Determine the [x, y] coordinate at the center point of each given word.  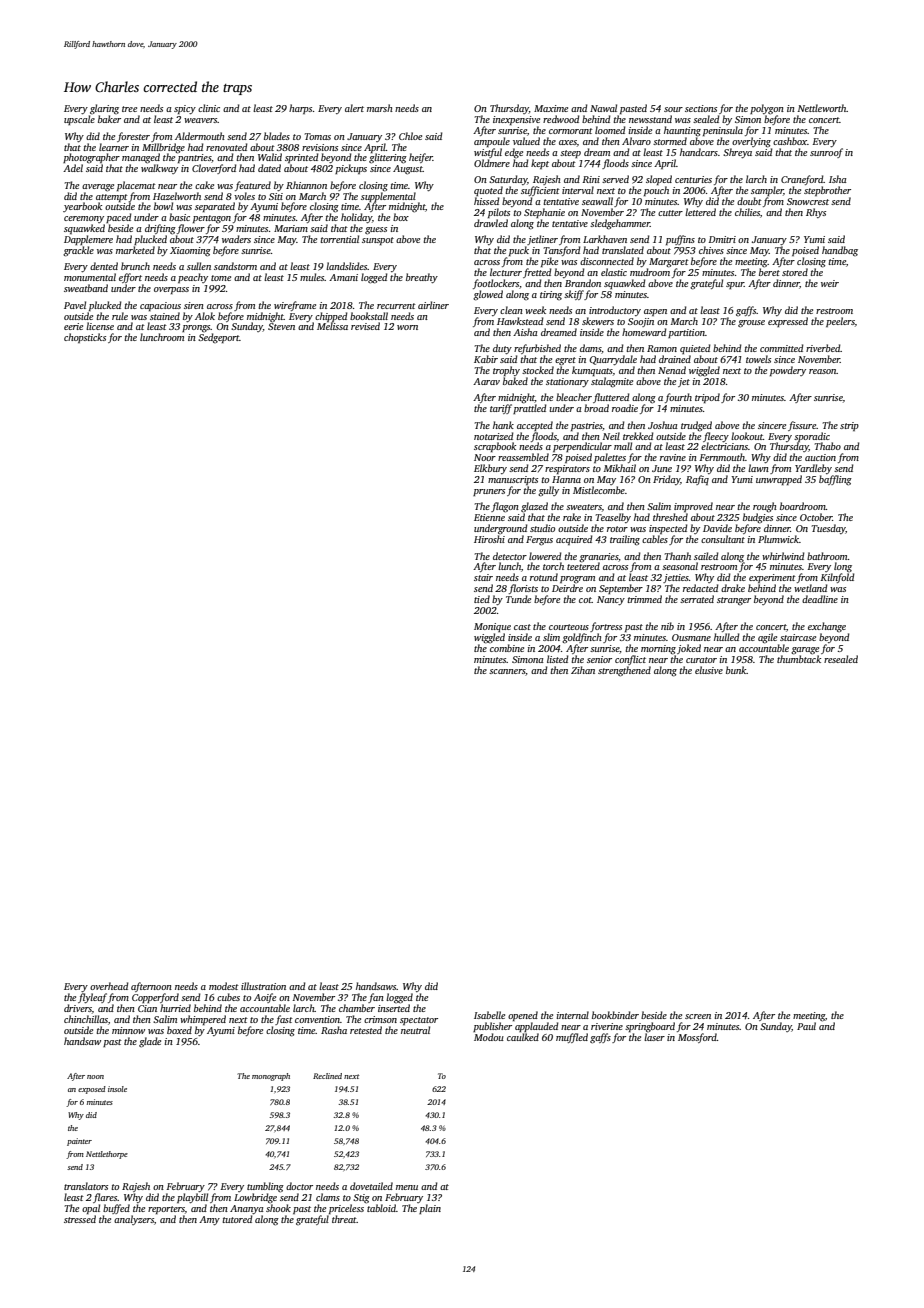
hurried [175, 1008]
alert [354, 108]
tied [482, 599]
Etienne [489, 517]
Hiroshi [489, 539]
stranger [734, 601]
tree [129, 109]
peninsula [723, 131]
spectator [419, 1021]
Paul [806, 1026]
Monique [492, 627]
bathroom [827, 556]
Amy [209, 1220]
